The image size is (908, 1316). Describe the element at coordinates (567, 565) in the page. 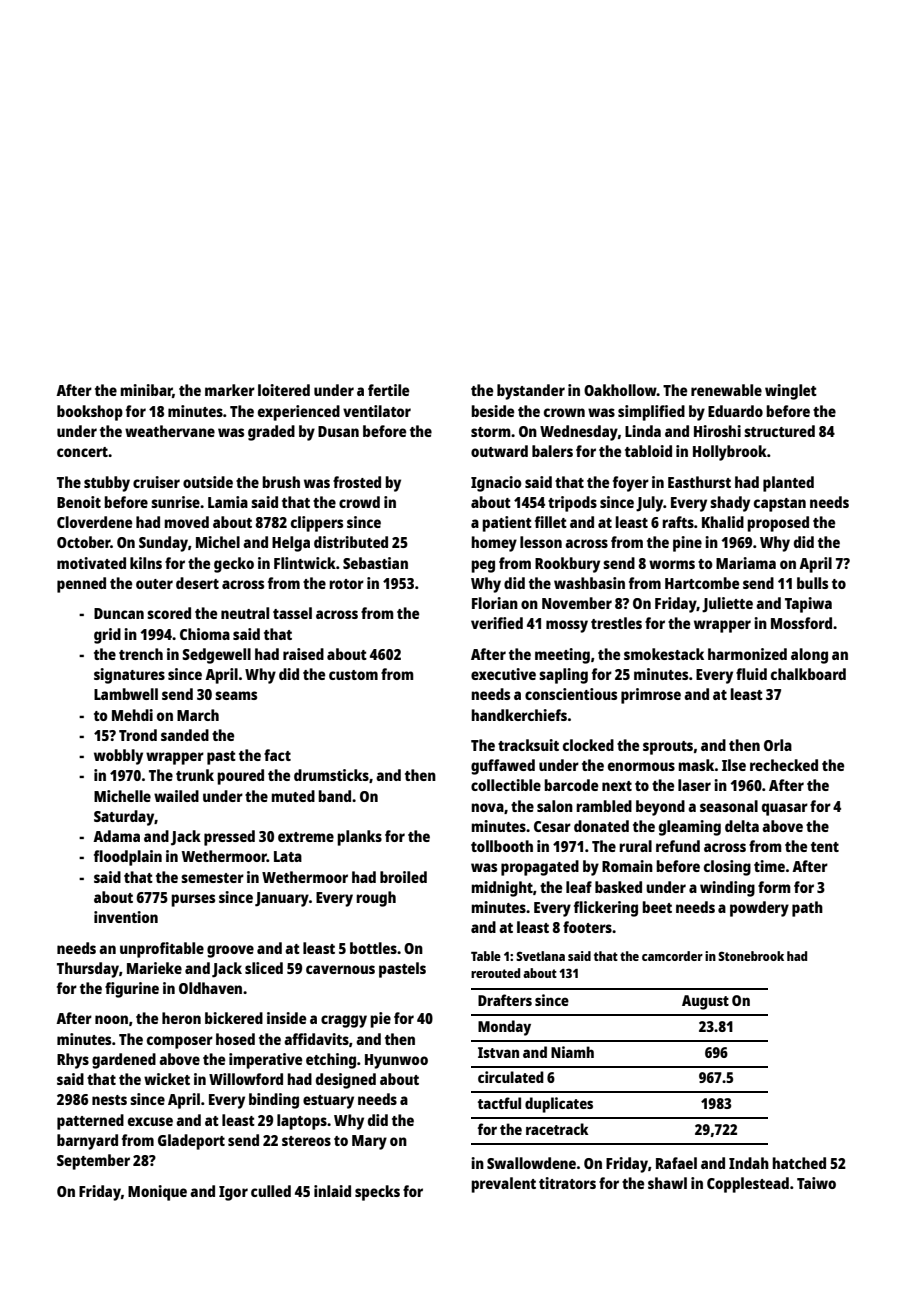

I see `Rookbury` at that location.
